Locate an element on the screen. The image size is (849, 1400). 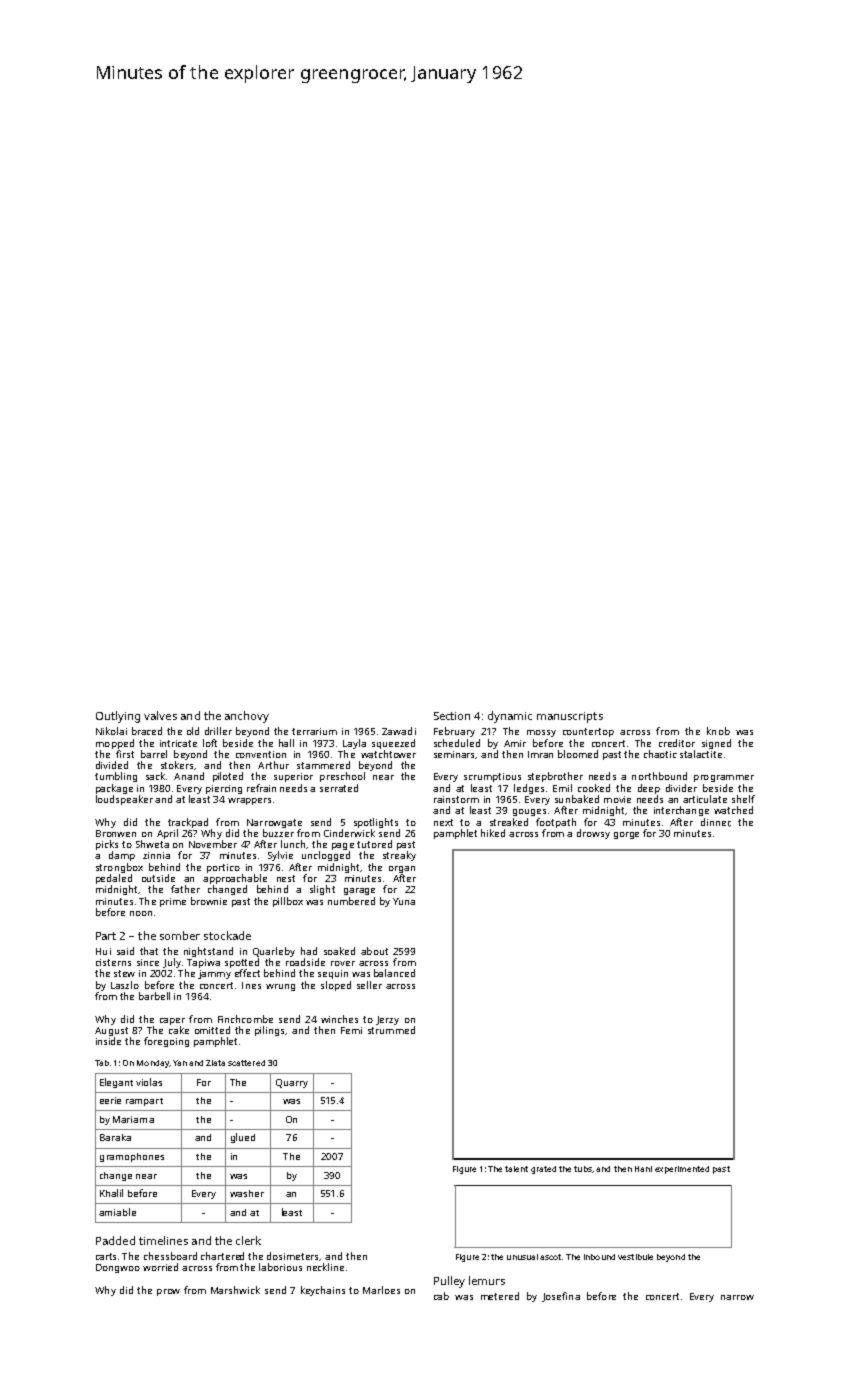
talent is located at coordinates (516, 1169).
